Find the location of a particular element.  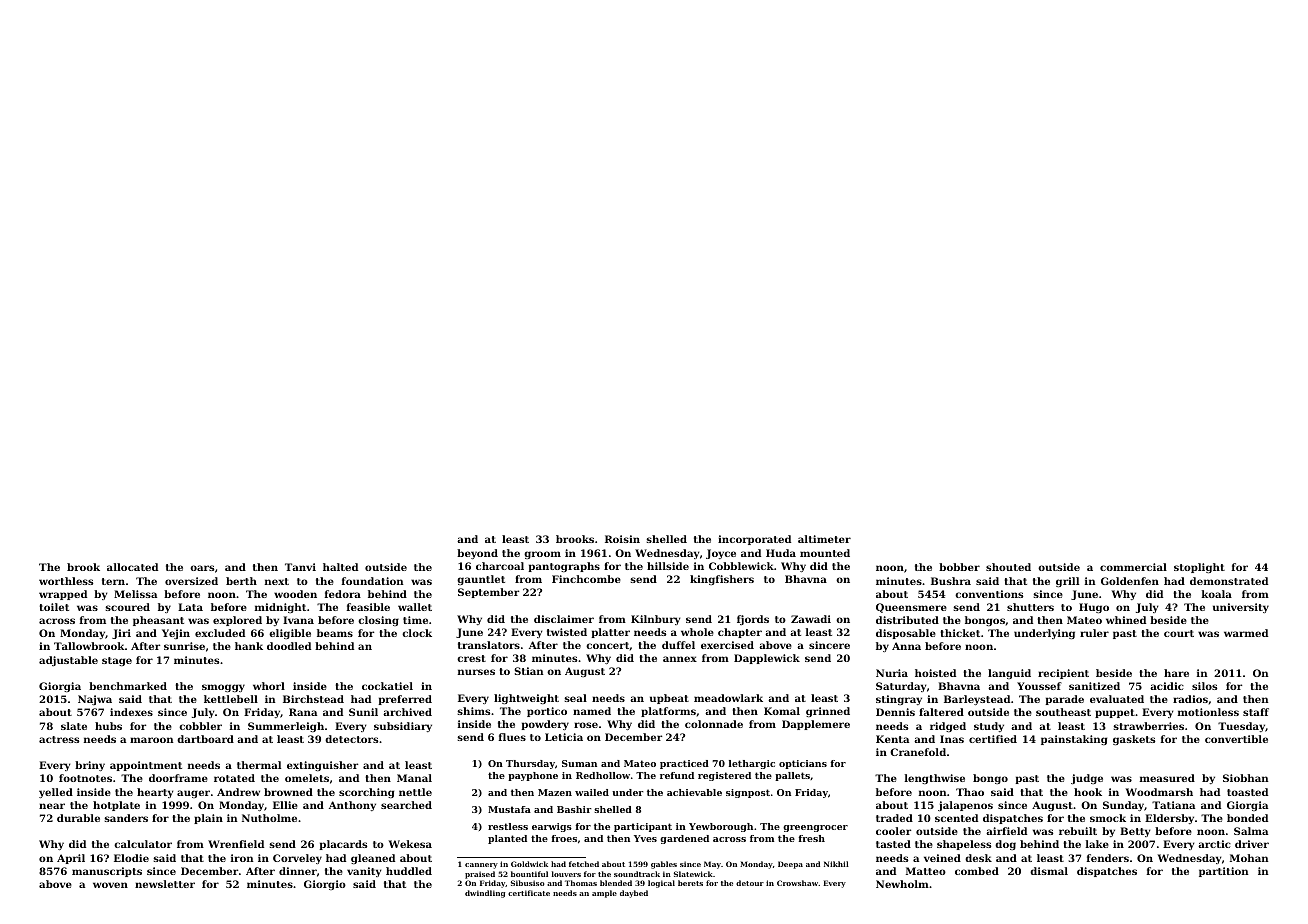

Roisin is located at coordinates (622, 539).
